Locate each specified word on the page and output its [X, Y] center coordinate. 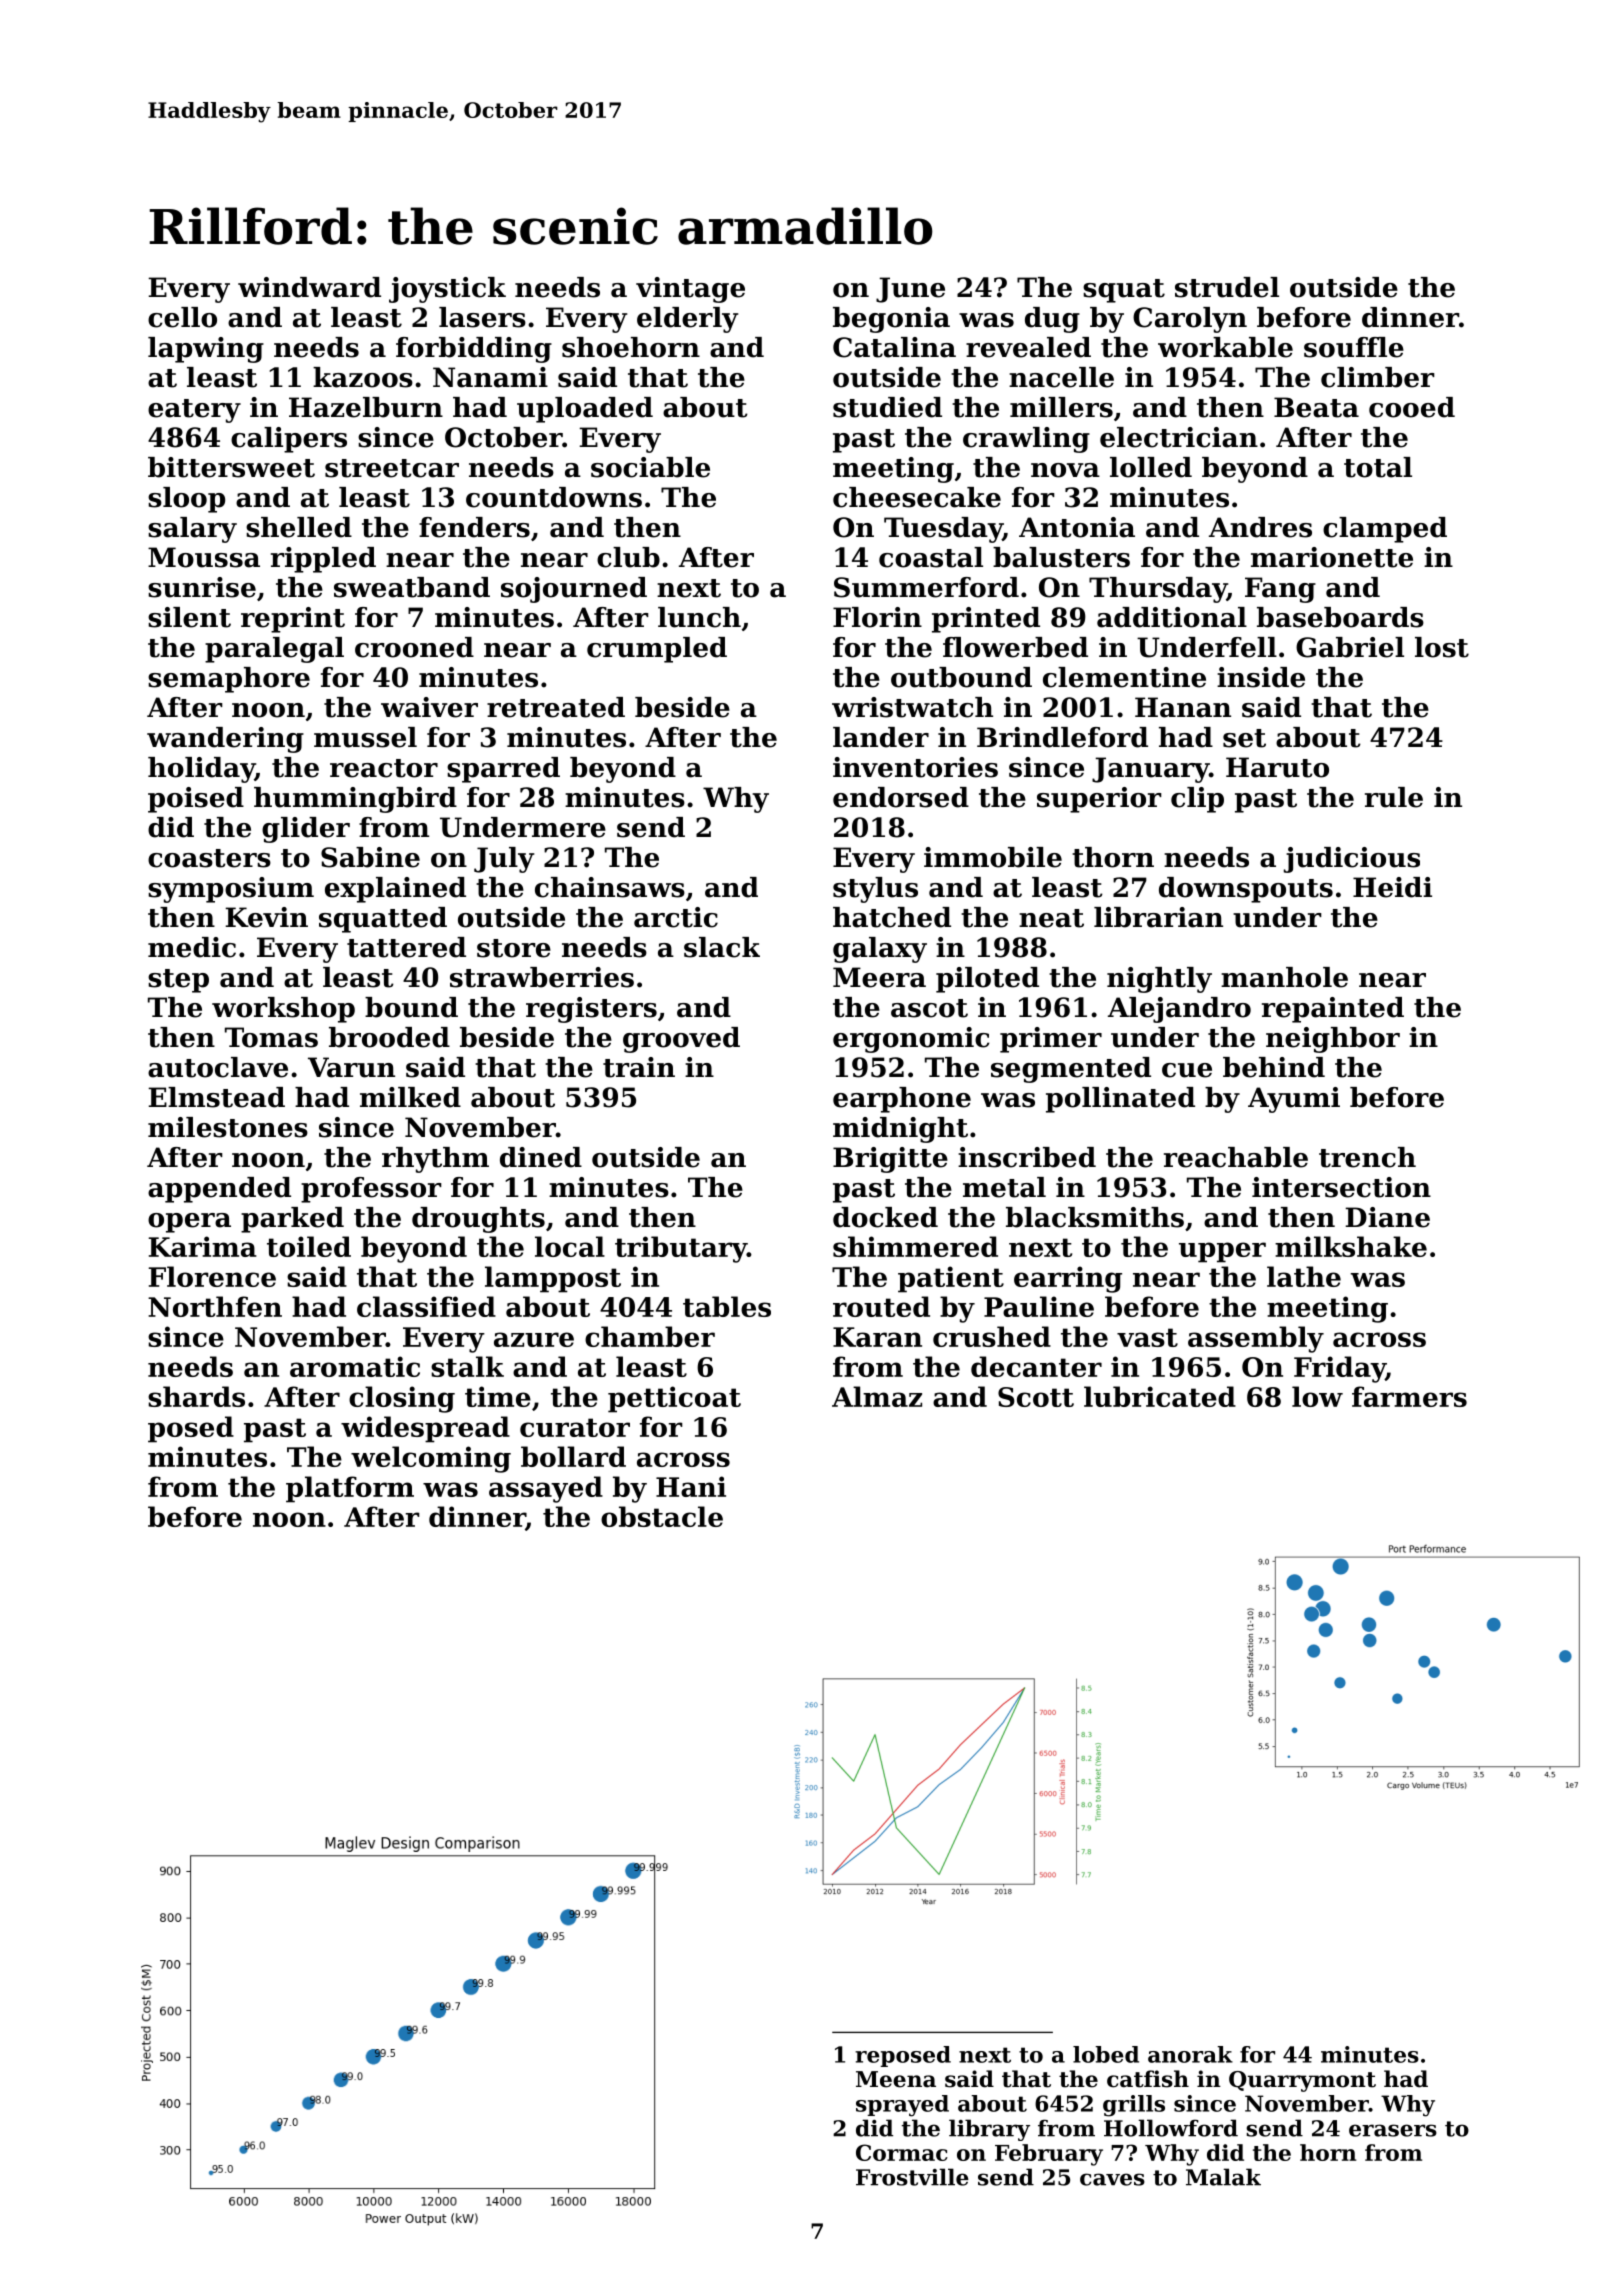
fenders [474, 527]
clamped [1385, 530]
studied [887, 407]
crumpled [657, 650]
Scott [1036, 1397]
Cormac [902, 2152]
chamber [650, 1336]
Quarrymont [1302, 2081]
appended [219, 1190]
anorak [1190, 2054]
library [989, 2130]
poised [196, 800]
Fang [1280, 590]
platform [350, 1489]
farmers [1409, 1396]
